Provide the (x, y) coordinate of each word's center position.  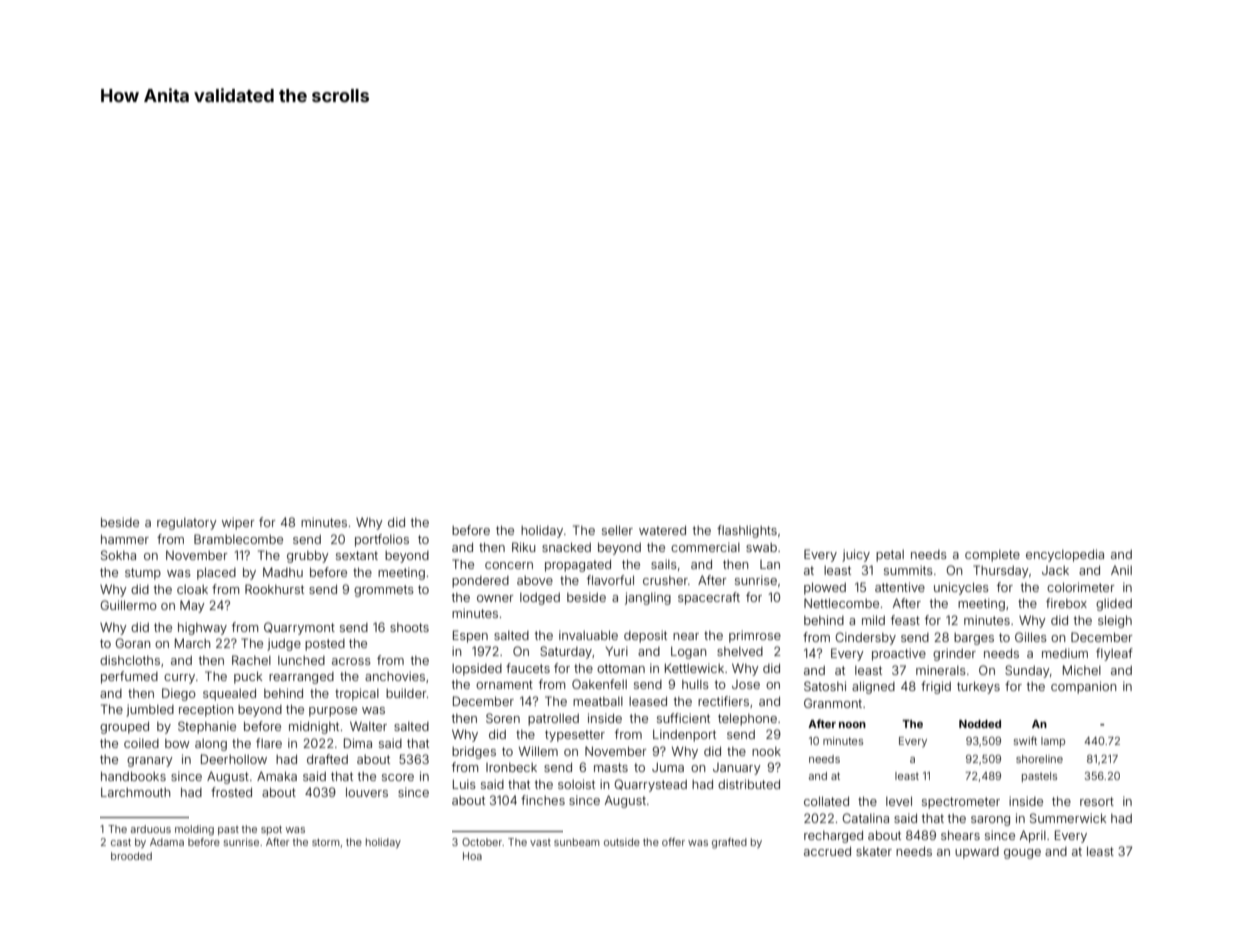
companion (1083, 687)
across (351, 661)
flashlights (747, 531)
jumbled (150, 710)
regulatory (187, 524)
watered (662, 530)
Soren (503, 718)
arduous (151, 829)
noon (852, 725)
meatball (598, 701)
